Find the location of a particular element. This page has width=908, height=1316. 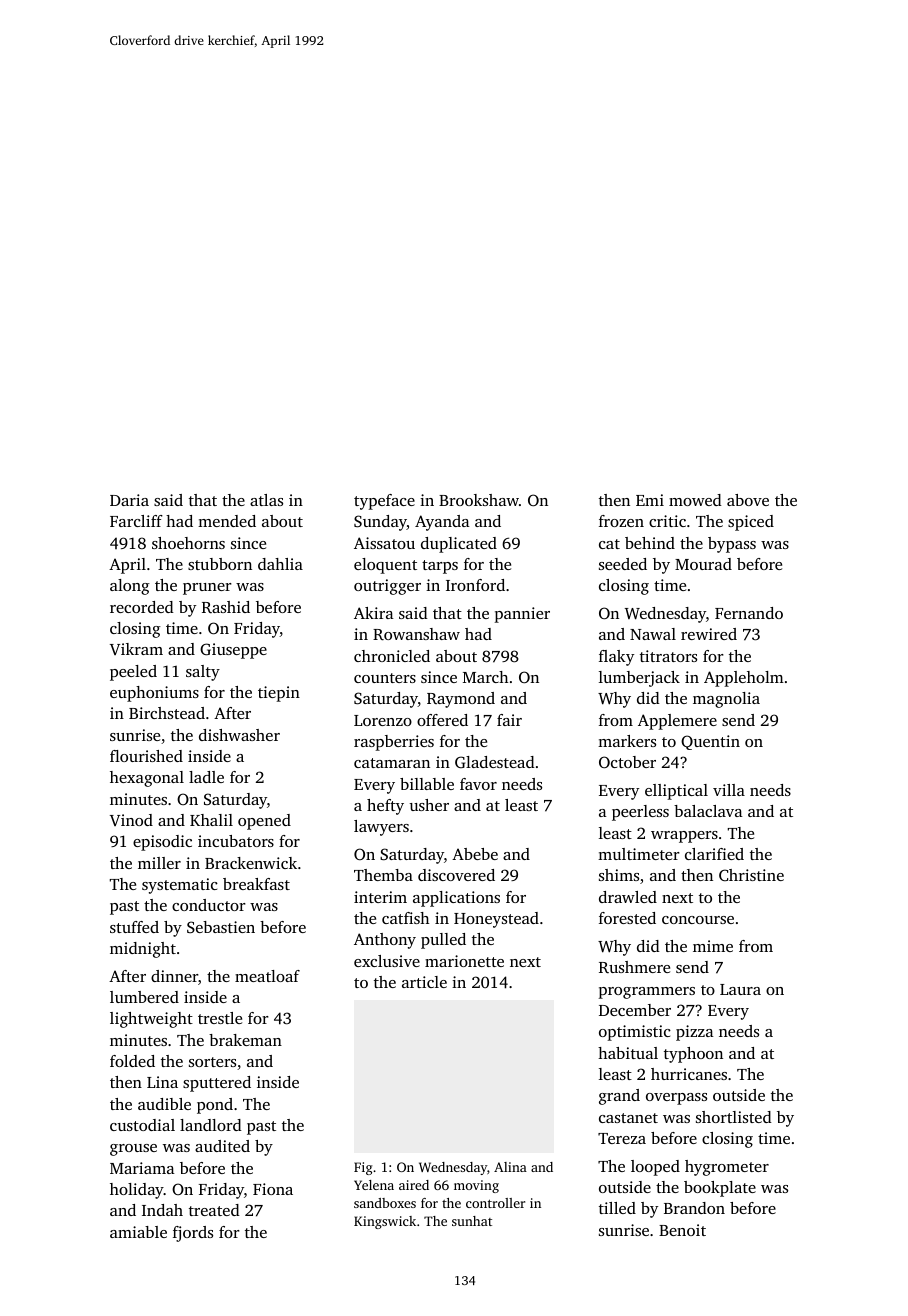

Aissatou is located at coordinates (384, 543).
